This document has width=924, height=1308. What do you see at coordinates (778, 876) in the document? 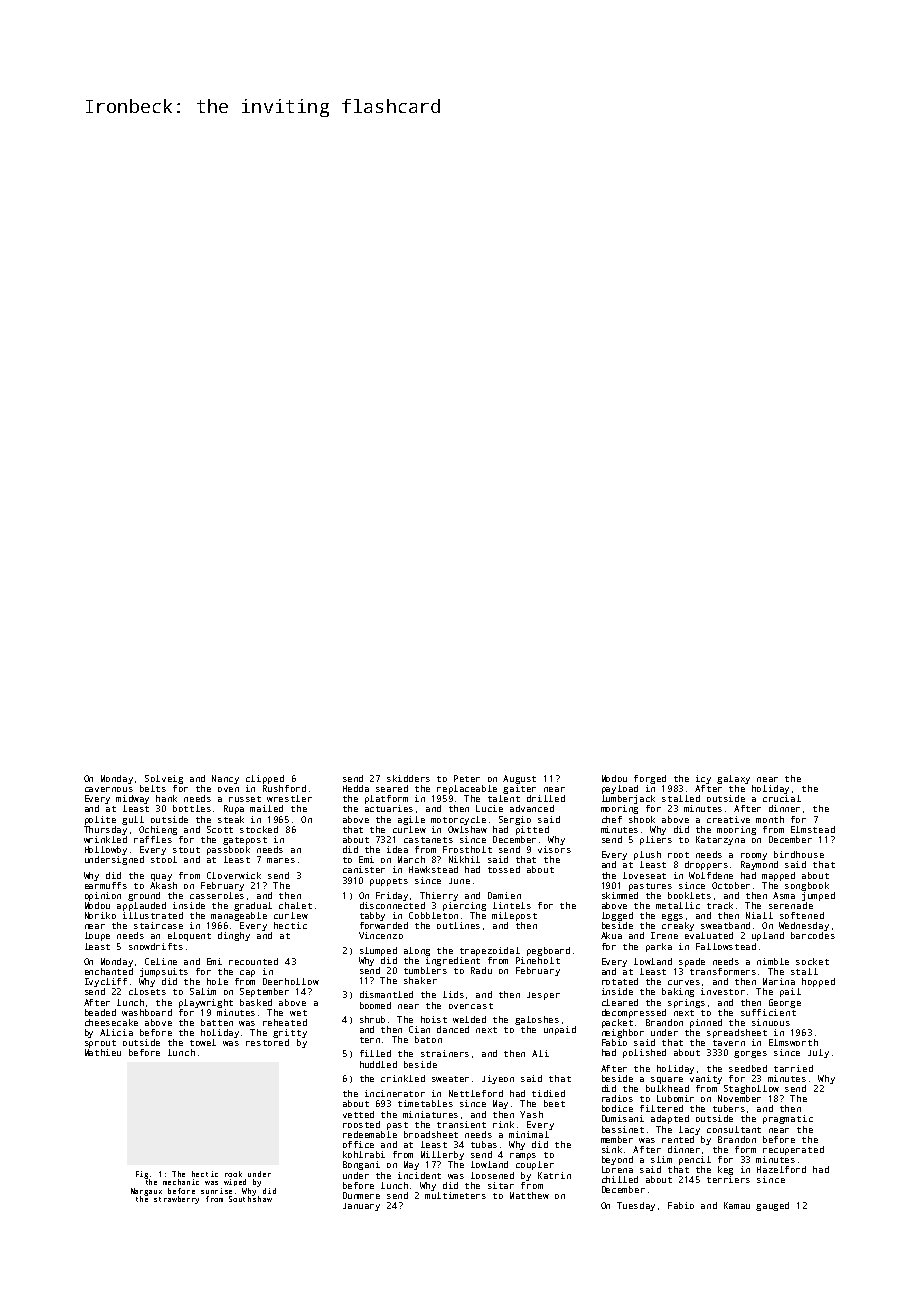
I see `mapped` at bounding box center [778, 876].
